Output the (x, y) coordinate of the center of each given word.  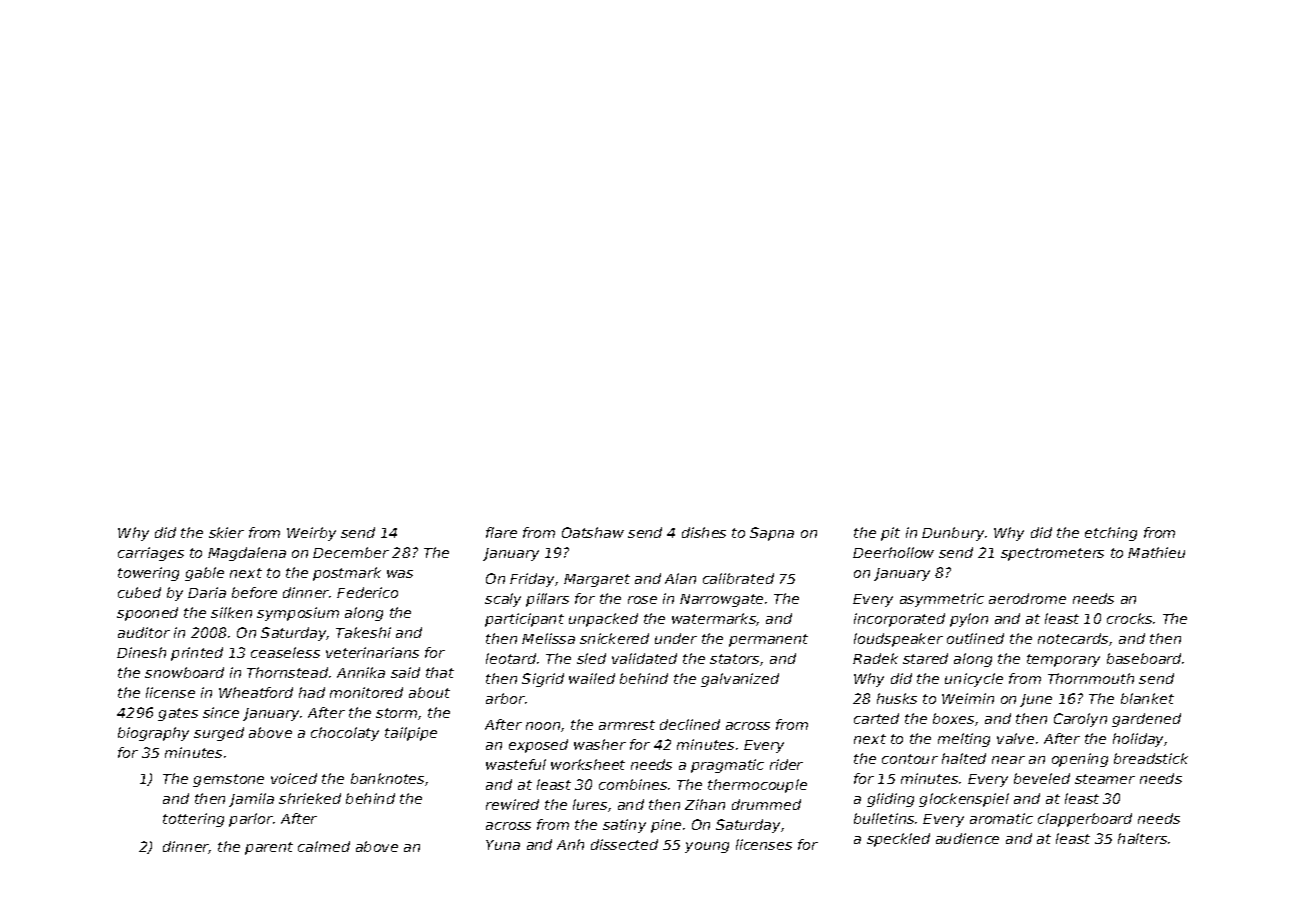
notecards (1073, 638)
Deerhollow (893, 552)
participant (524, 620)
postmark (347, 574)
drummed (766, 804)
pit (890, 534)
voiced (294, 778)
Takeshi (363, 632)
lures (590, 804)
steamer (1105, 779)
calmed (324, 846)
